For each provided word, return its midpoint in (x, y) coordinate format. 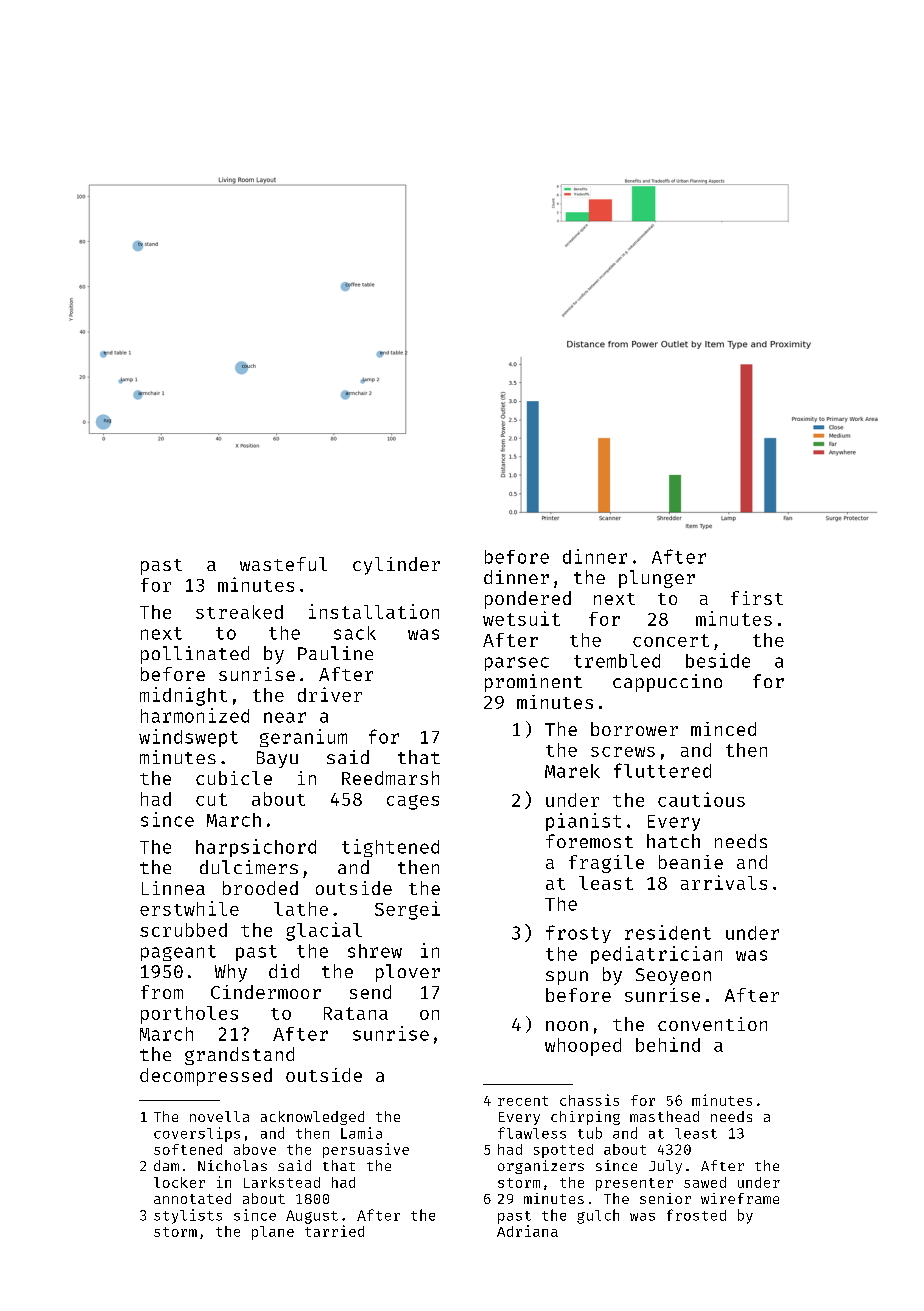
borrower (634, 729)
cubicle (234, 778)
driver (330, 694)
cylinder (396, 566)
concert (671, 640)
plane (273, 1233)
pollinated (195, 655)
